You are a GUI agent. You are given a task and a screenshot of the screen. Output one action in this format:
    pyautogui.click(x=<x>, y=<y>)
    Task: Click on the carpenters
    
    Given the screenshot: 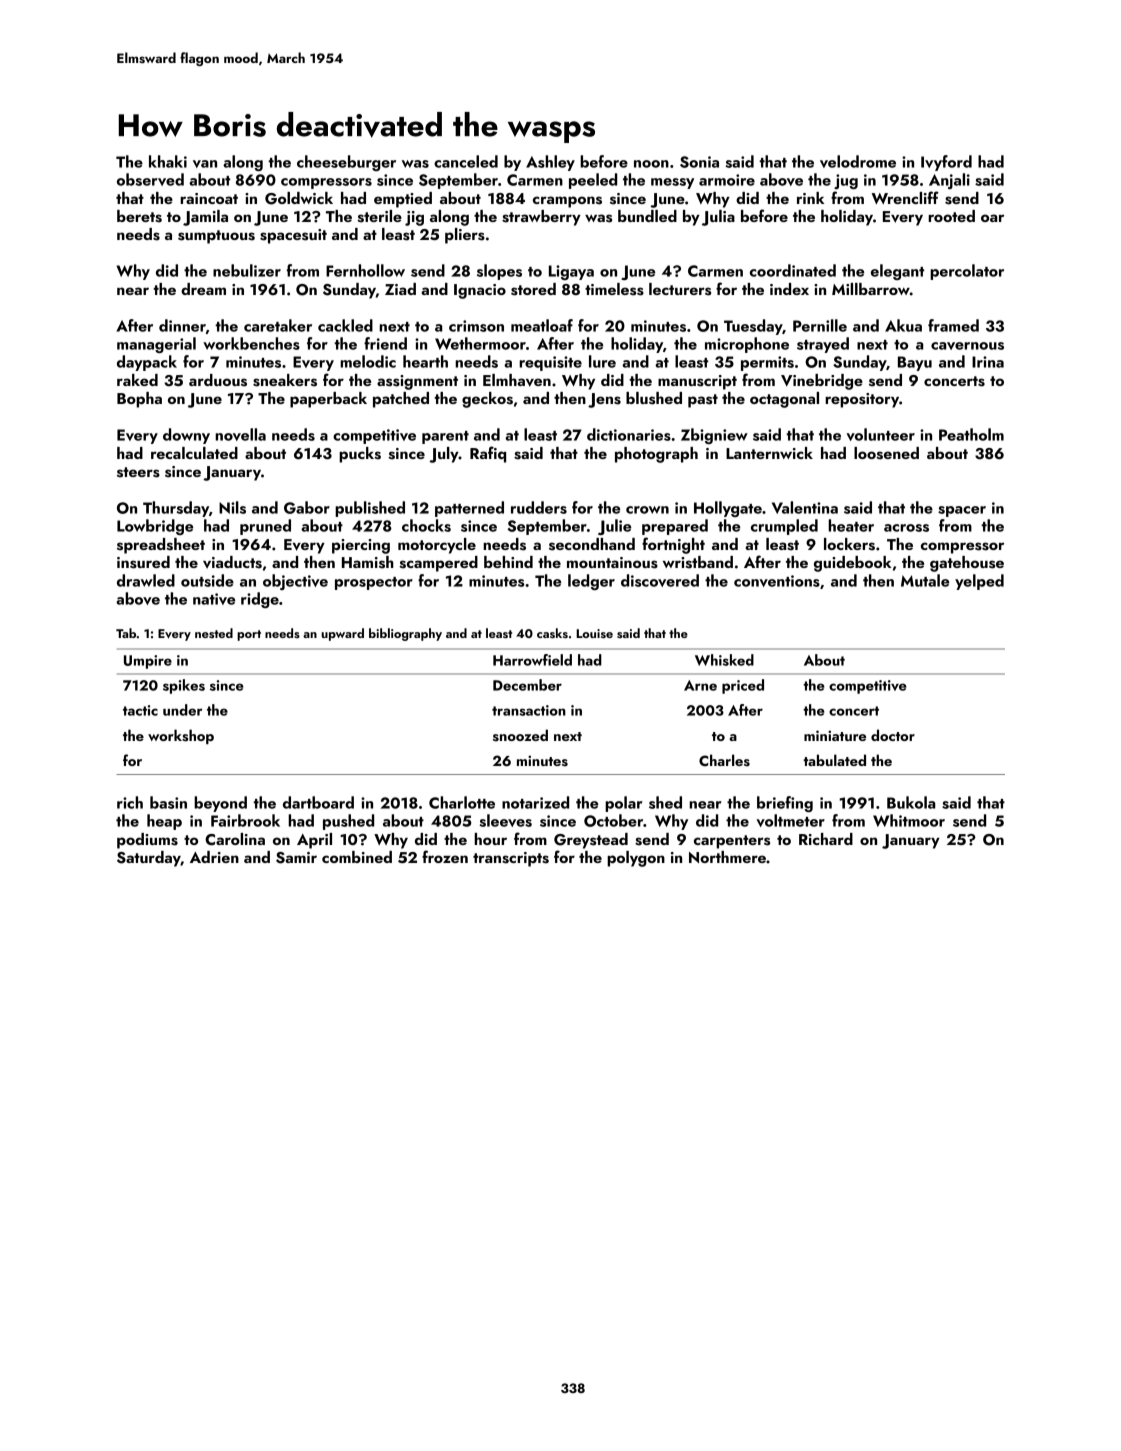 What is the action you would take?
    pyautogui.click(x=732, y=842)
